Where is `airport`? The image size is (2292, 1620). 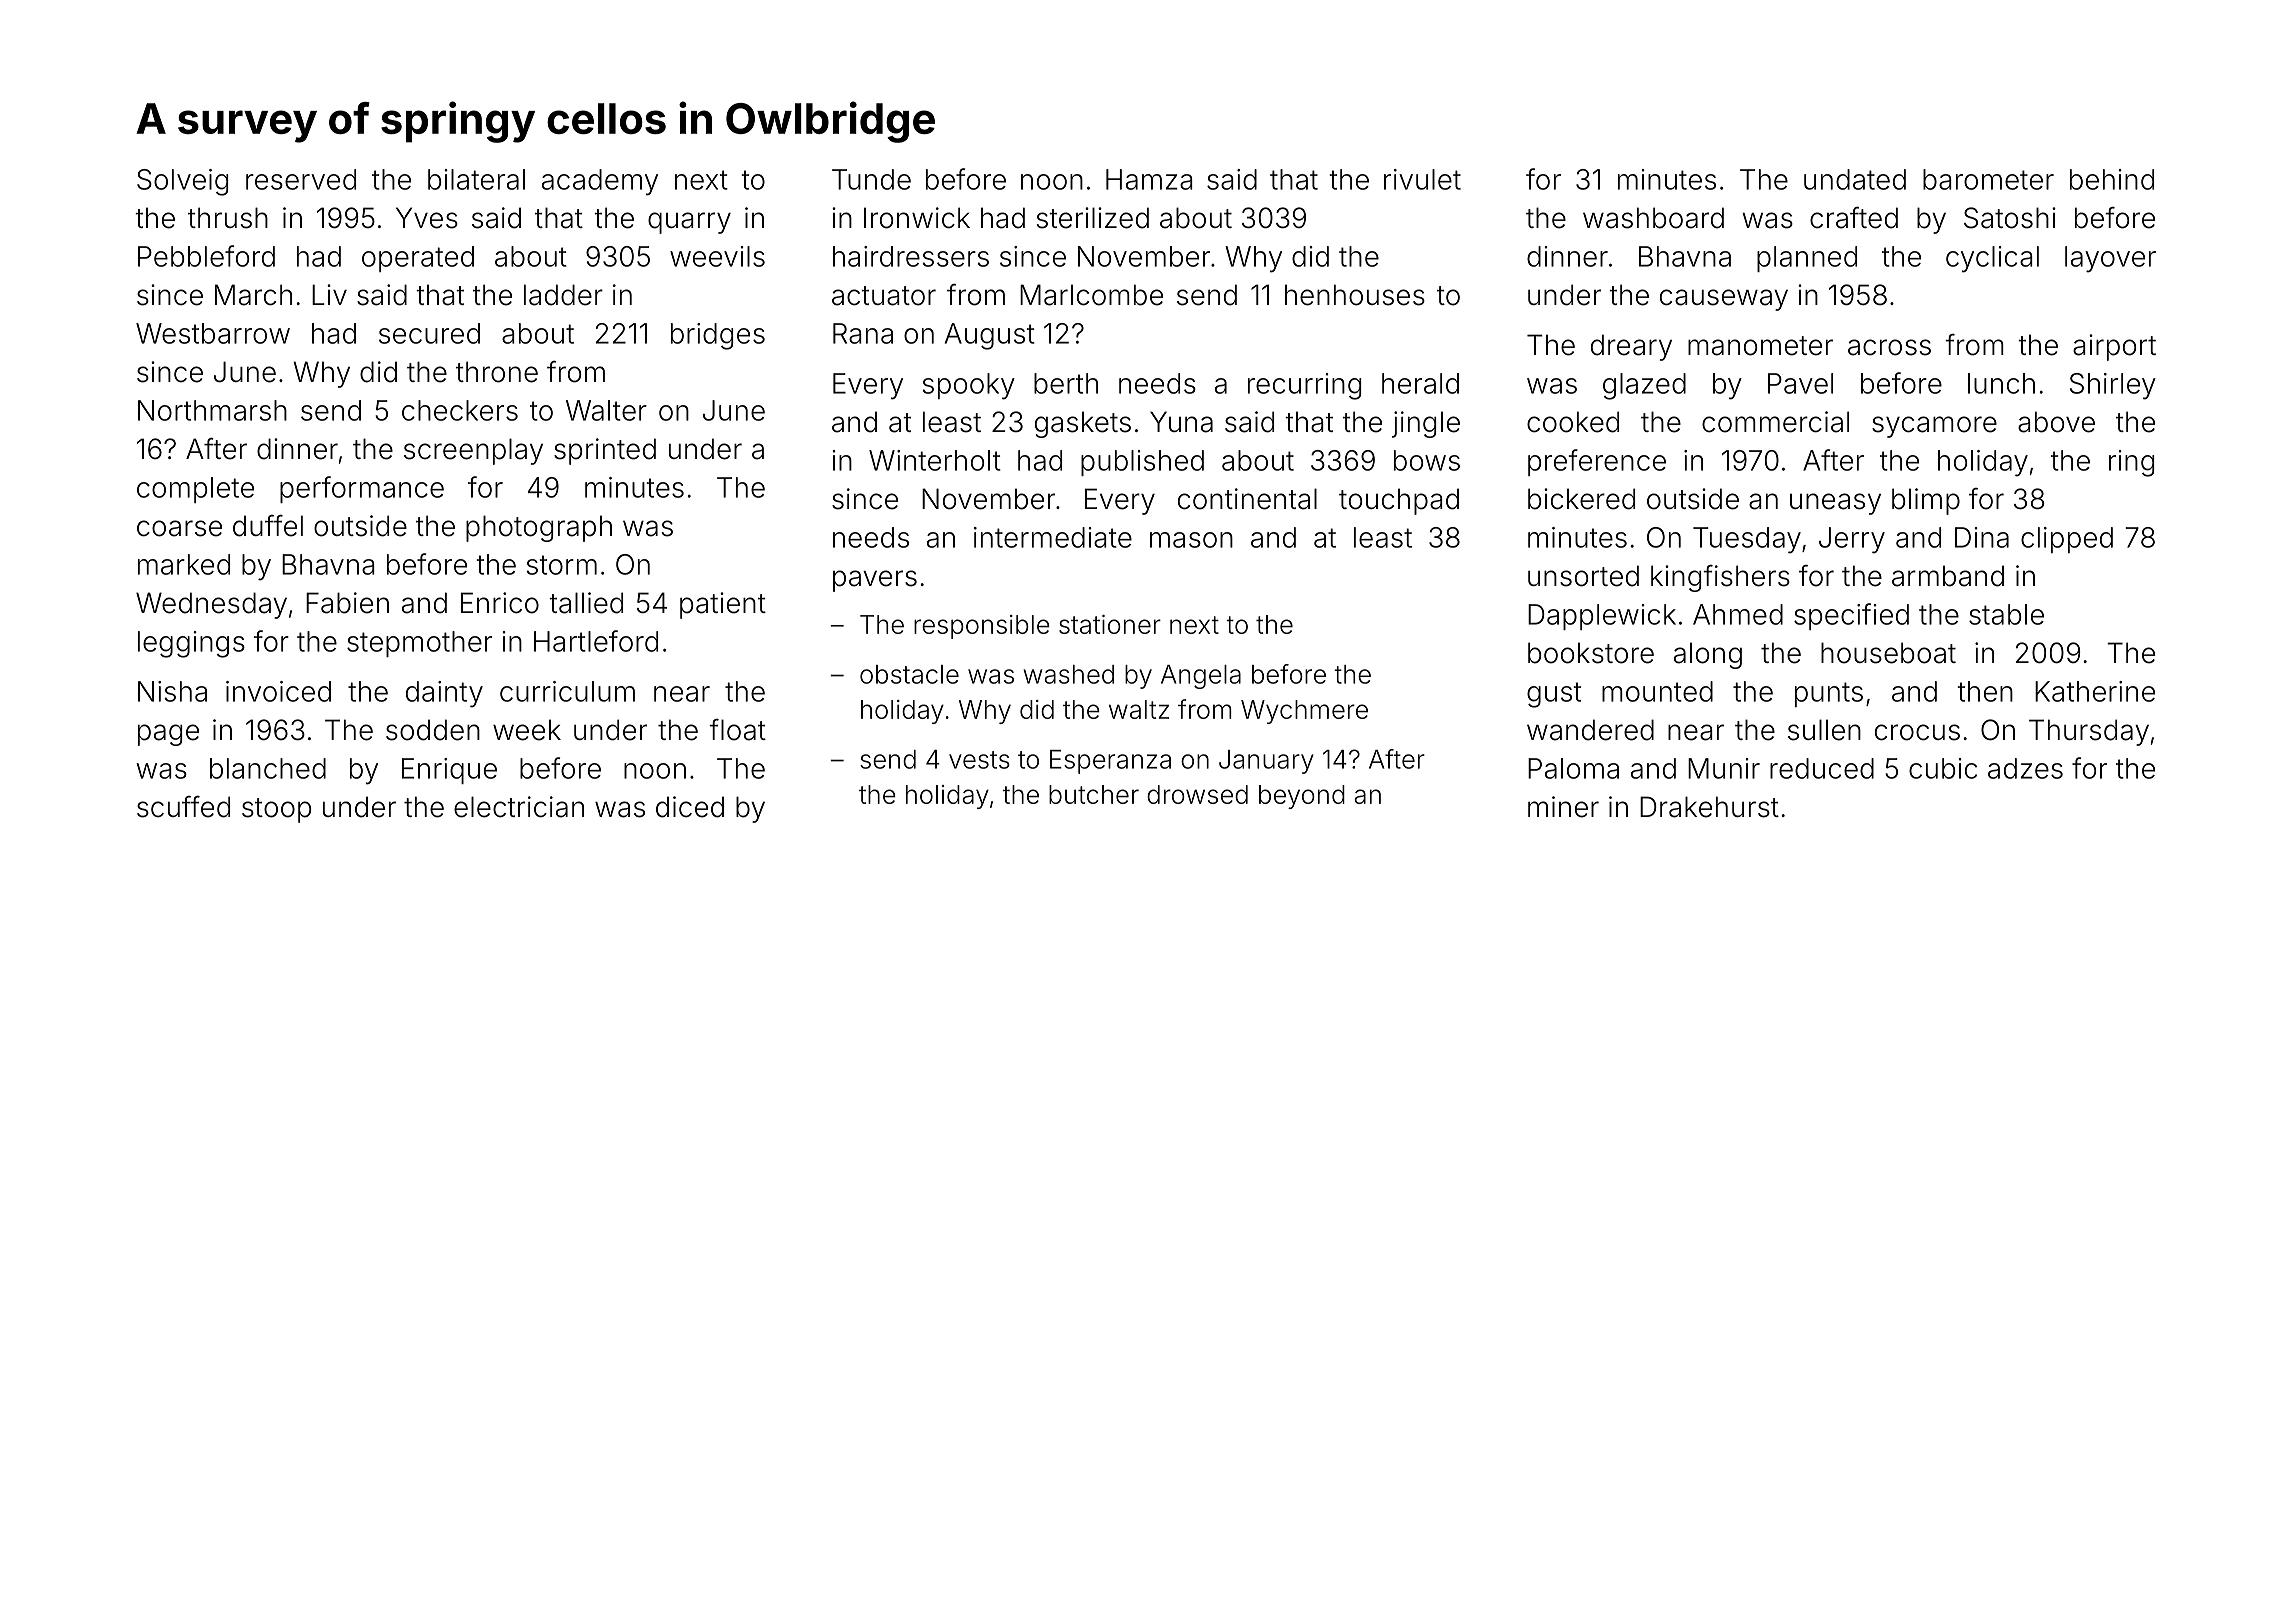 airport is located at coordinates (2114, 347).
